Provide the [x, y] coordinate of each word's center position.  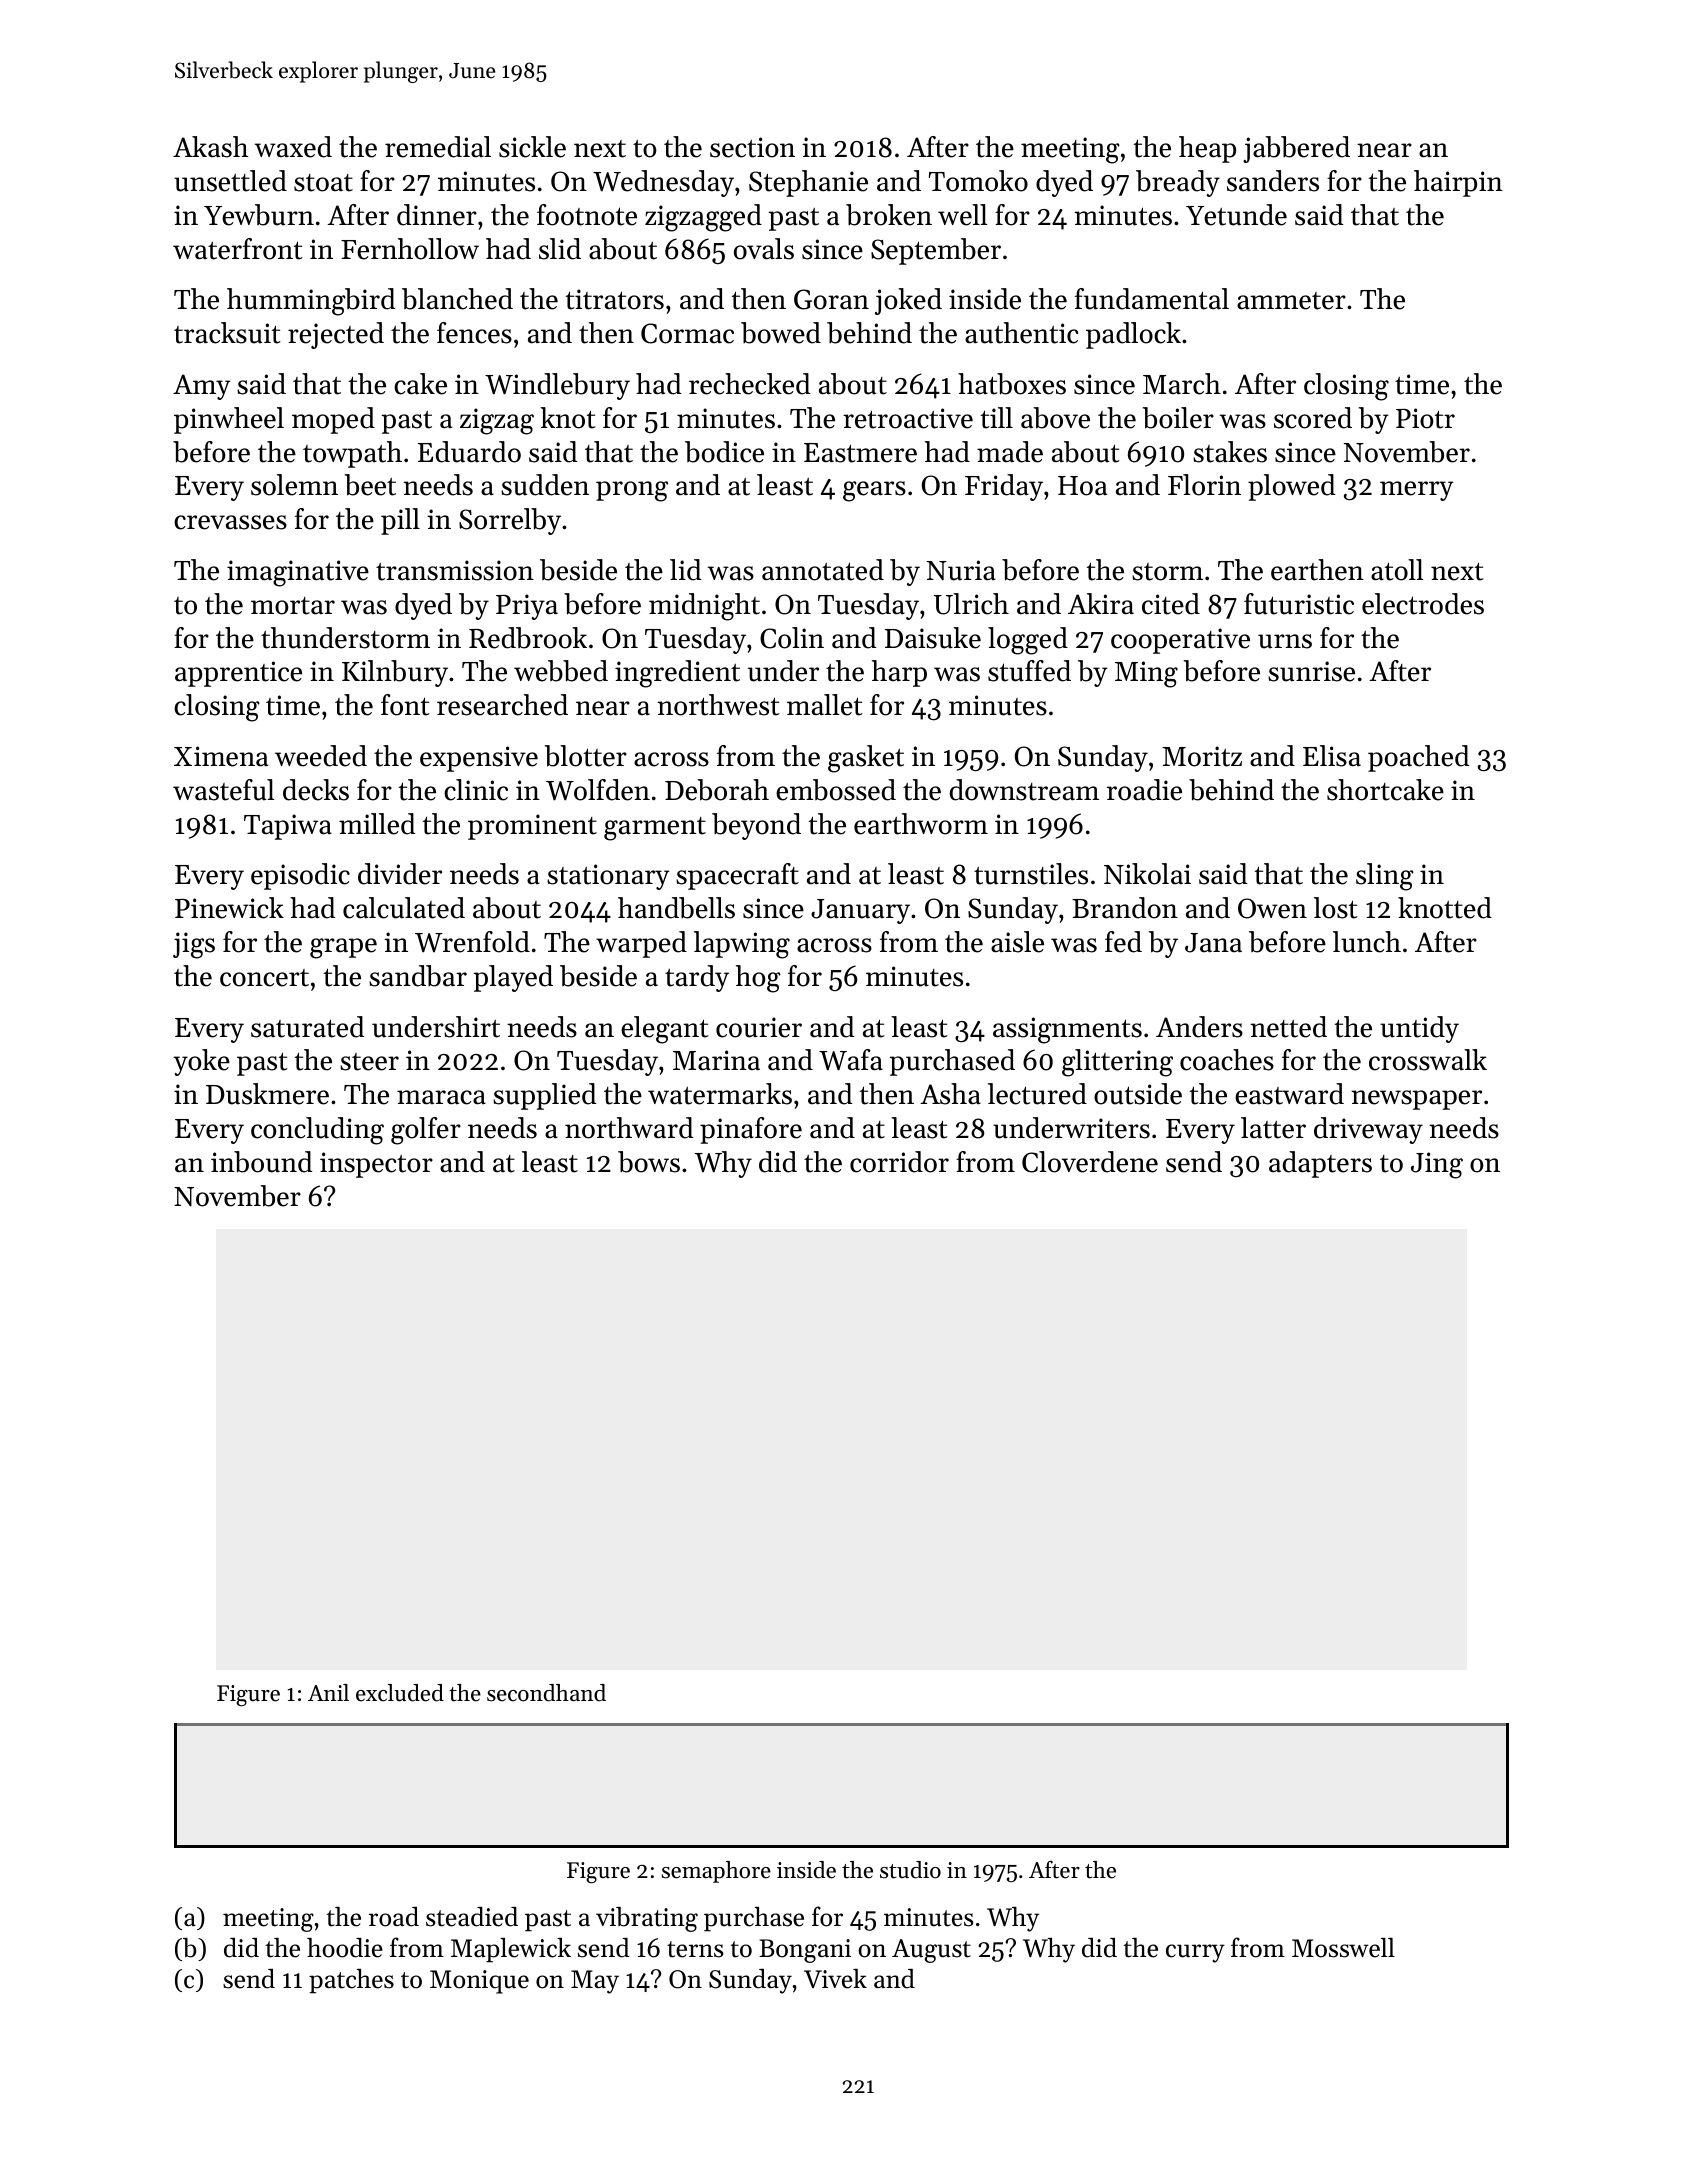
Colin [792, 638]
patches [351, 1981]
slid [560, 249]
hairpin [1458, 183]
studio [910, 1870]
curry [1195, 1953]
